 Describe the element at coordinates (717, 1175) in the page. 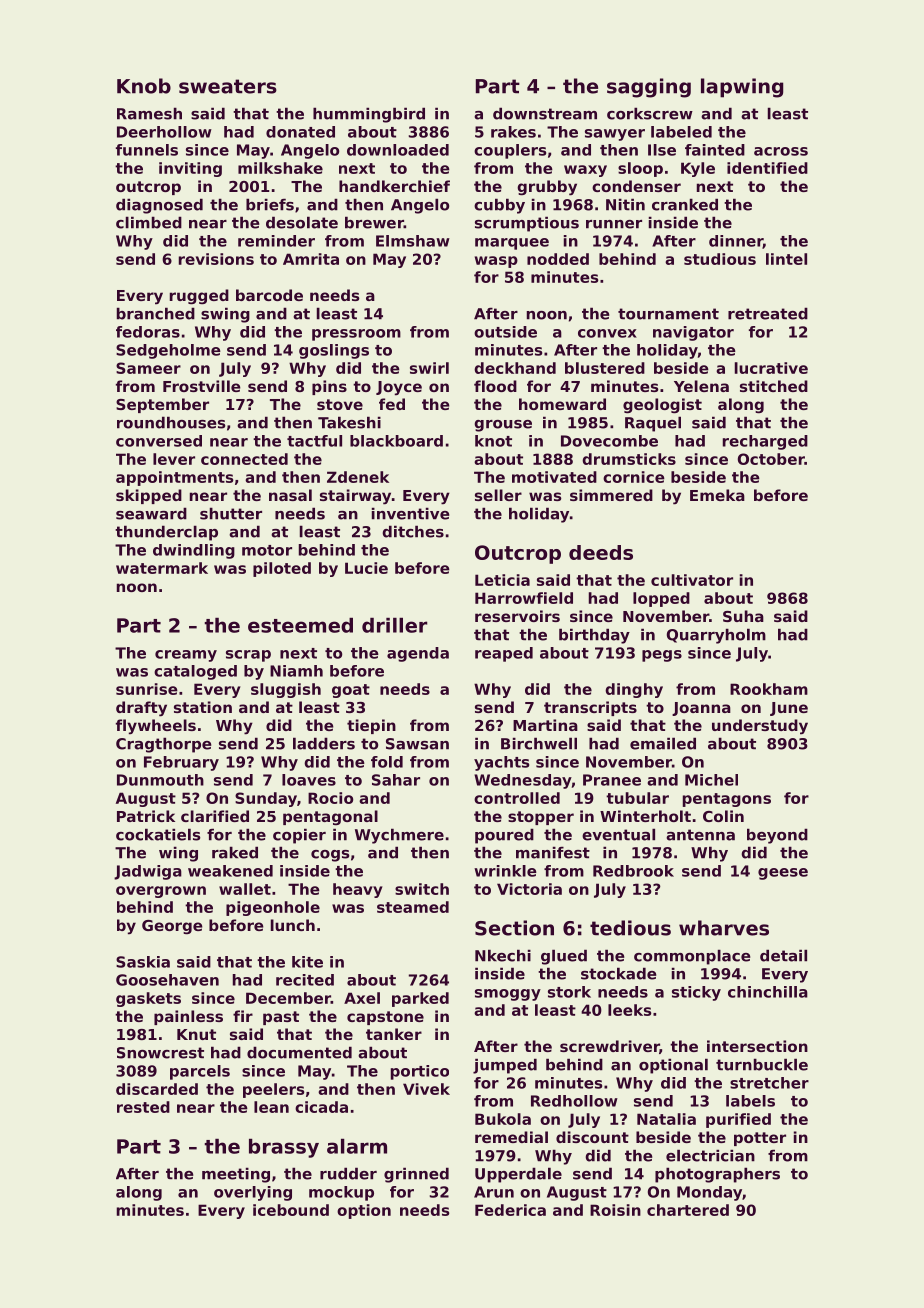

I see `photographers` at that location.
